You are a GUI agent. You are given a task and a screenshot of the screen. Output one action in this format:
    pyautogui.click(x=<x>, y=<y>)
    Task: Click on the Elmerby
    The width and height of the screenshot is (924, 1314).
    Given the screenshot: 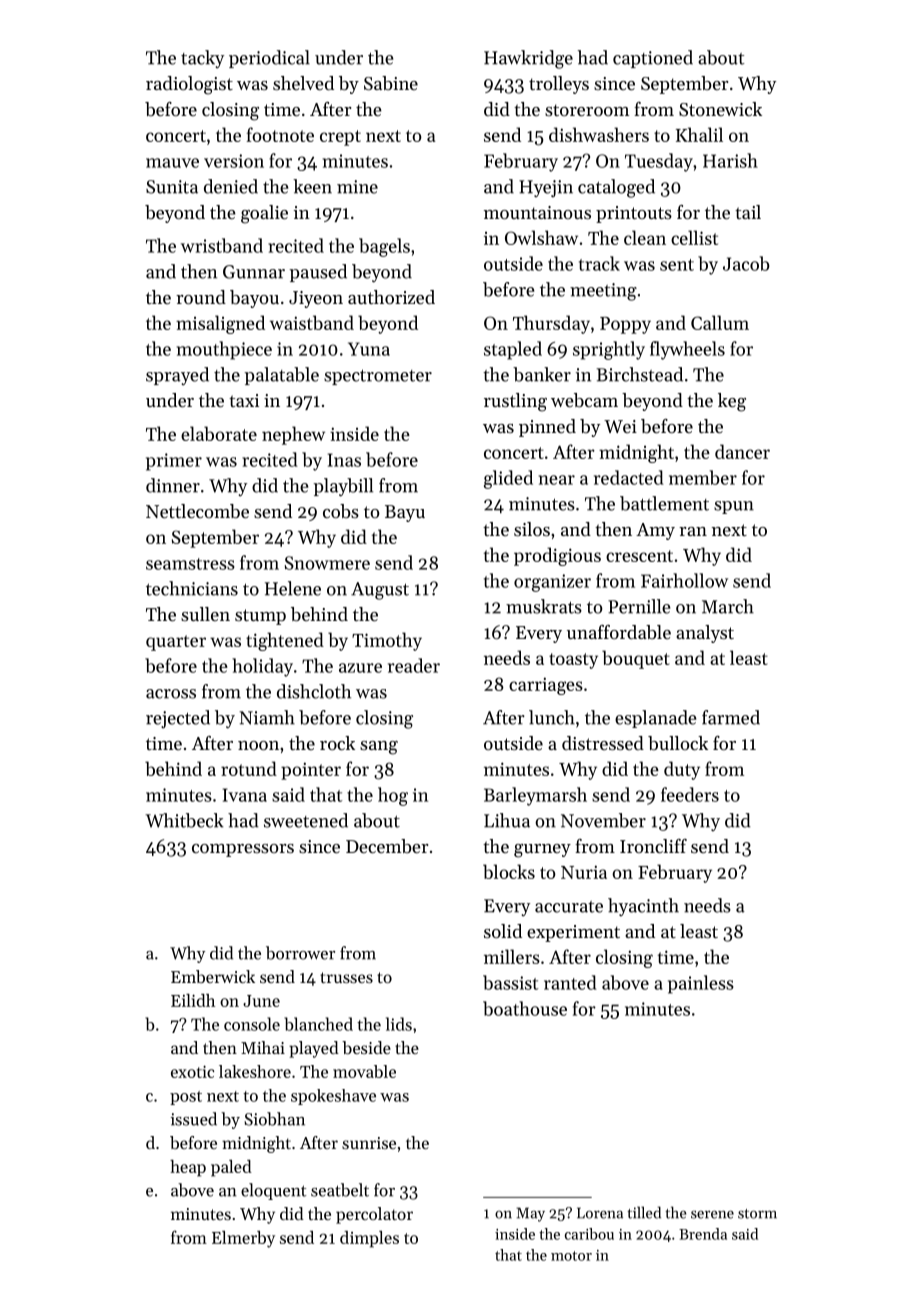 What is the action you would take?
    pyautogui.click(x=243, y=1239)
